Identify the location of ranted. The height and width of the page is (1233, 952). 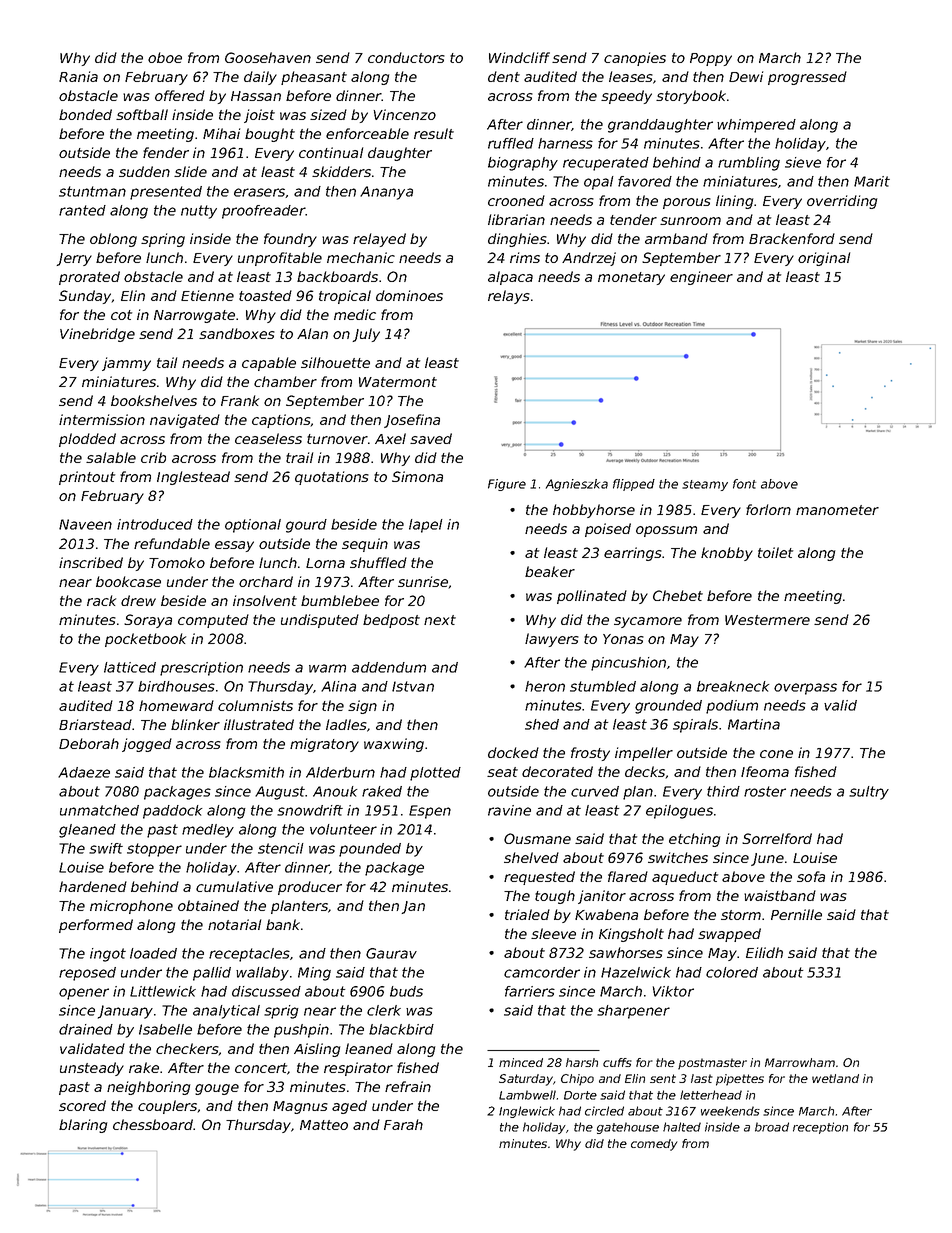
(82, 210).
